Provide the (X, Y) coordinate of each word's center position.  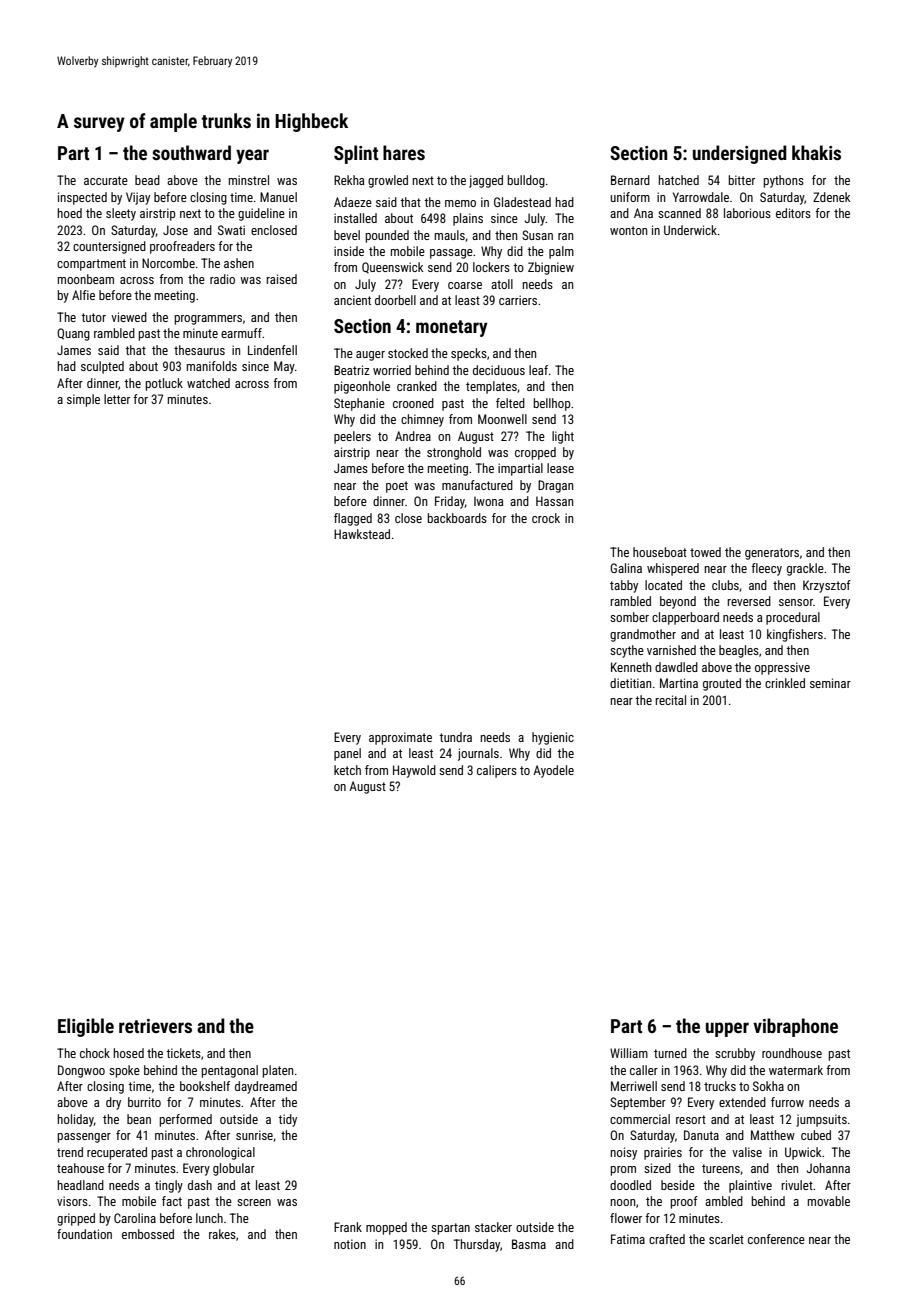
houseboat (660, 552)
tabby (624, 586)
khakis (816, 152)
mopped (386, 1228)
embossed (148, 1234)
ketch (347, 770)
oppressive (782, 668)
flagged (353, 519)
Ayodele (553, 771)
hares (404, 152)
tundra (455, 737)
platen (278, 1071)
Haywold (414, 771)
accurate (106, 180)
